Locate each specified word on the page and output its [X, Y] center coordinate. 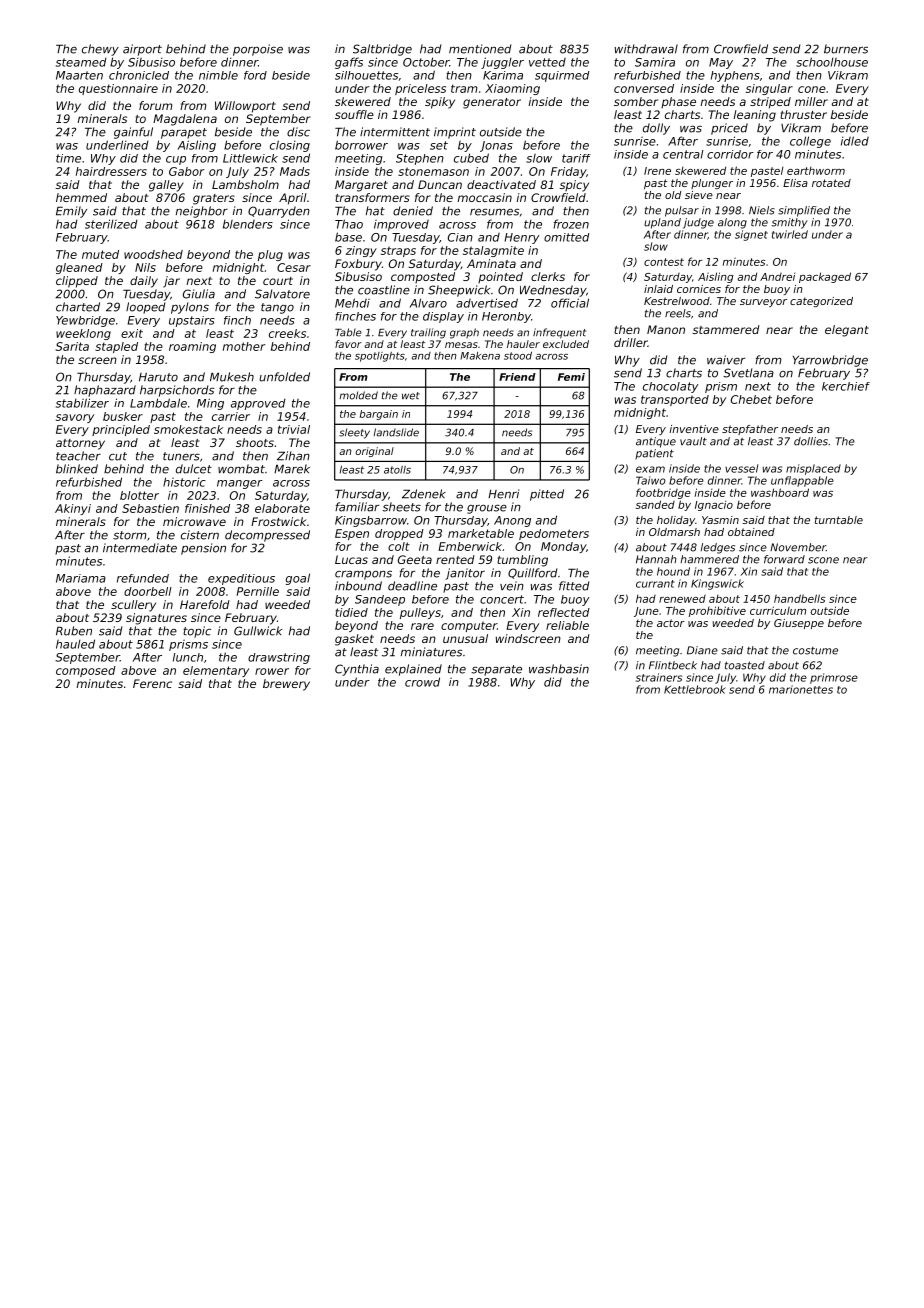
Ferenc [152, 683]
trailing [428, 333]
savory [75, 418]
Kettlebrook [695, 689]
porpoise [258, 50]
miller [811, 101]
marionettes [801, 689]
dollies [811, 441]
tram [464, 88]
